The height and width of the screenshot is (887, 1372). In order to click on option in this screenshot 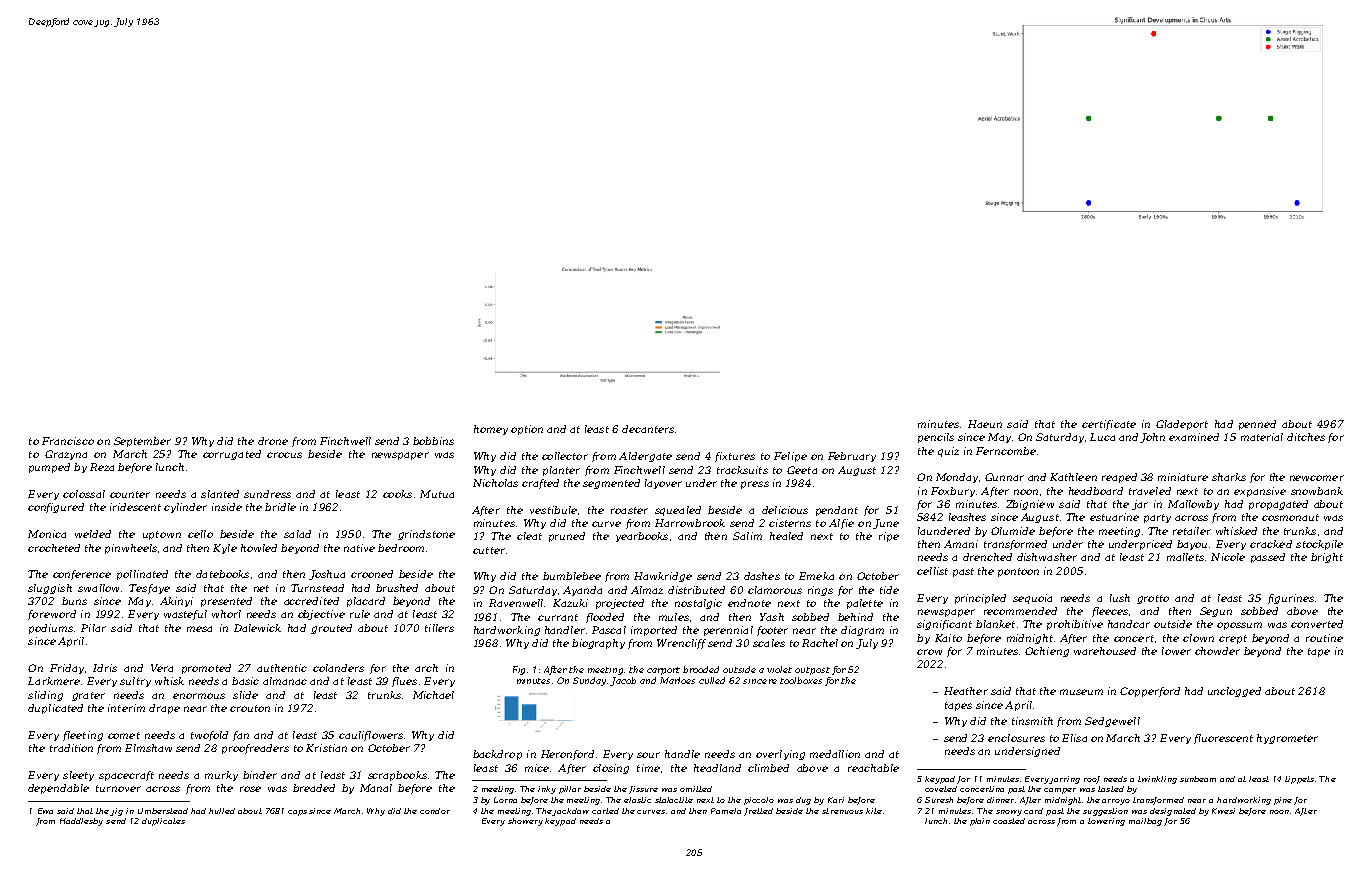, I will do `click(527, 430)`.
